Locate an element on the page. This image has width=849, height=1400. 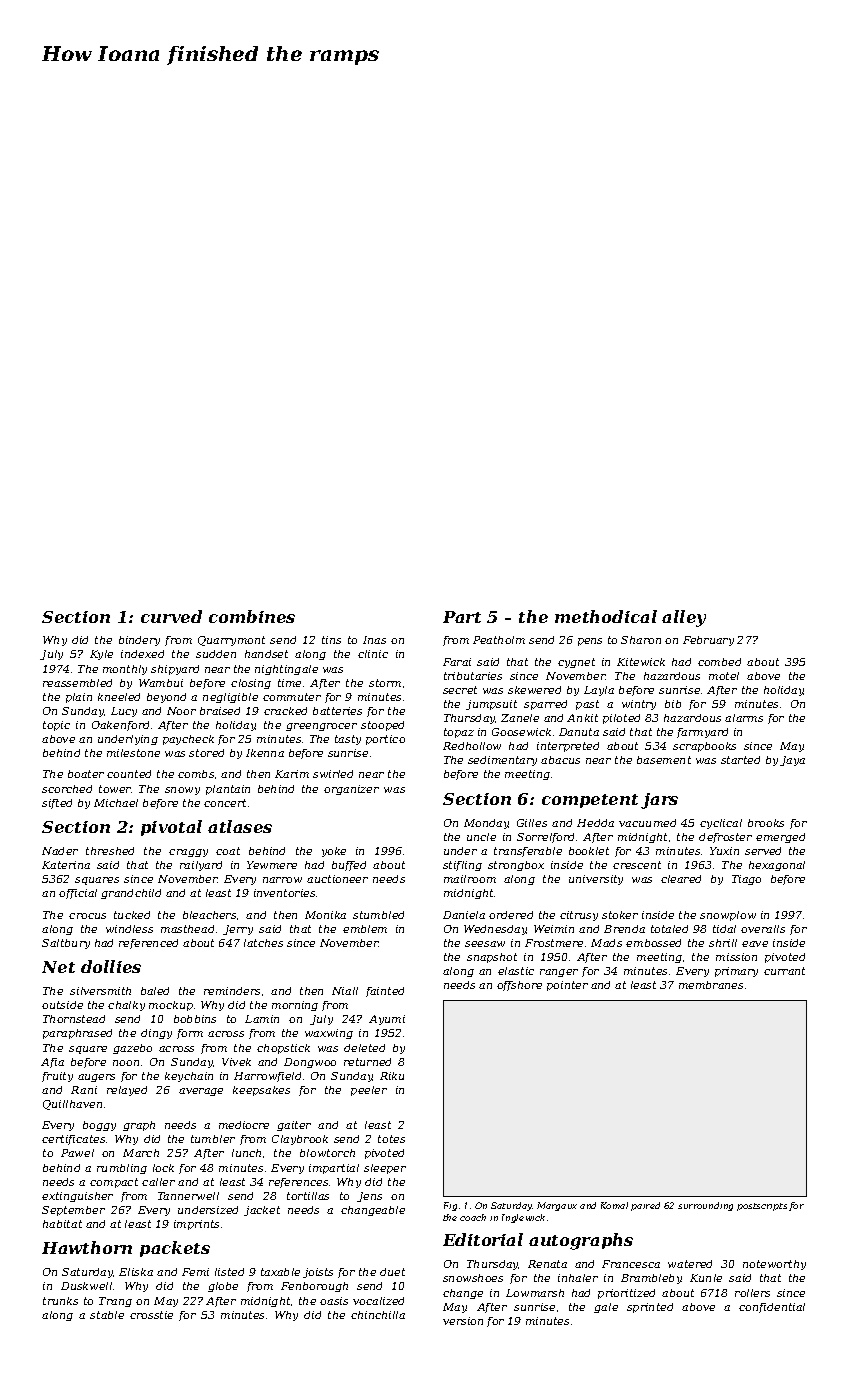
stable is located at coordinates (107, 1315).
